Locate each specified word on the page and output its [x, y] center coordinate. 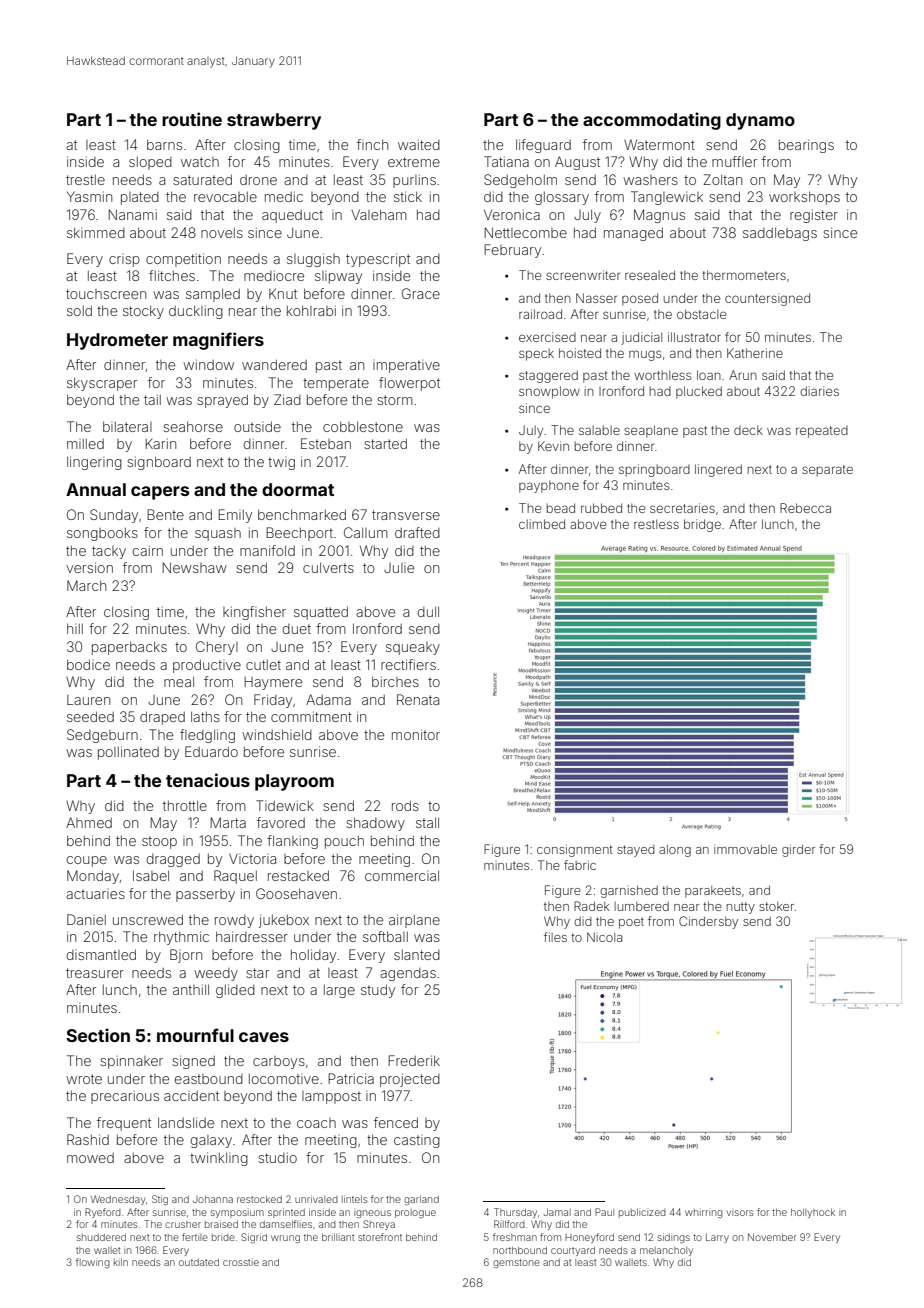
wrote [84, 1079]
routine [192, 119]
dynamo [760, 121]
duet [297, 629]
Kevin [553, 446]
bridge [702, 525]
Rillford [509, 1224]
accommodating [652, 121]
